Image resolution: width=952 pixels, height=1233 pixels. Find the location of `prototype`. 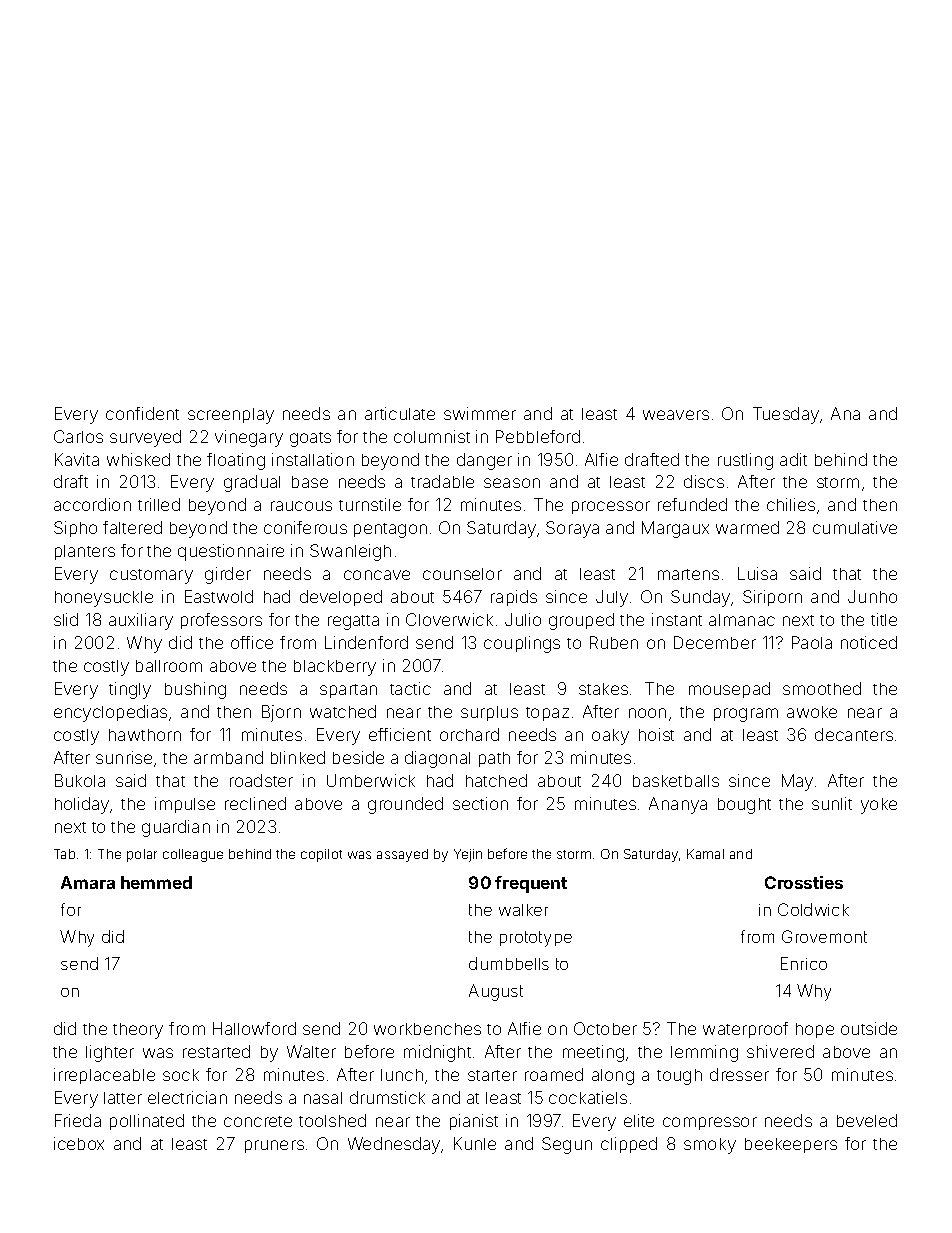

prototype is located at coordinates (536, 939).
